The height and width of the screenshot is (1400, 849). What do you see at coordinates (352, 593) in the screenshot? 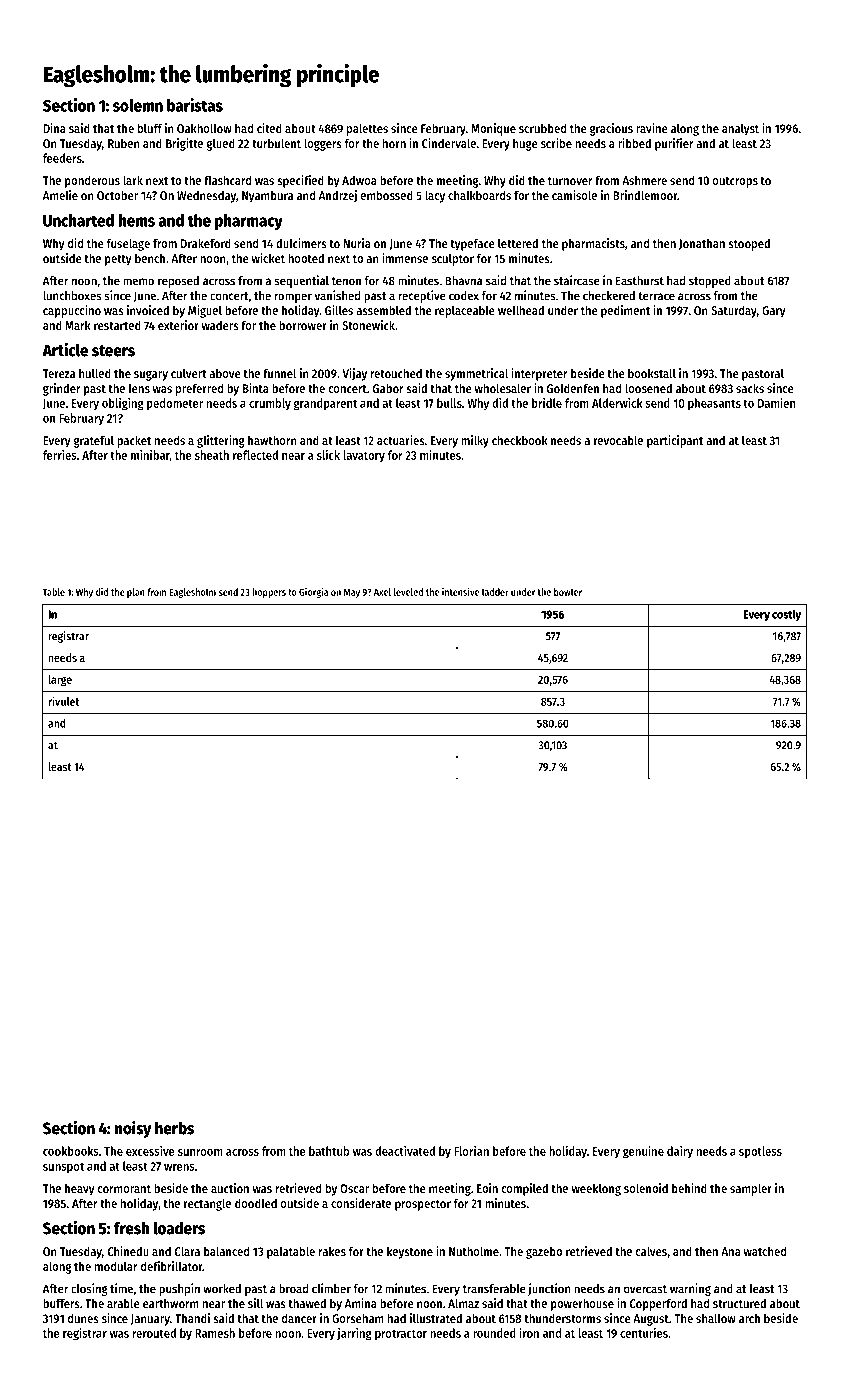
I see `May` at bounding box center [352, 593].
